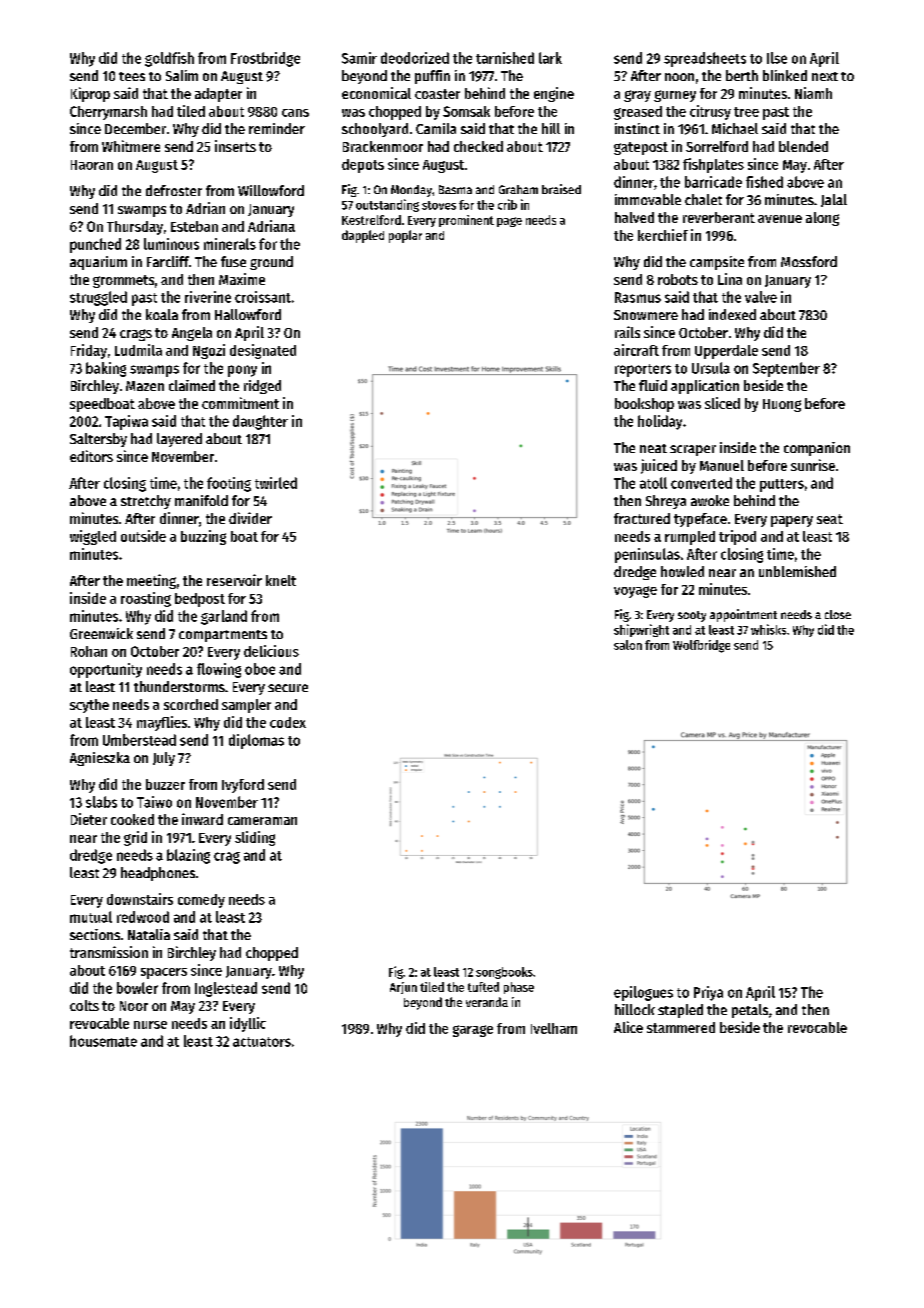 The height and width of the screenshot is (1308, 924). I want to click on rails, so click(627, 332).
